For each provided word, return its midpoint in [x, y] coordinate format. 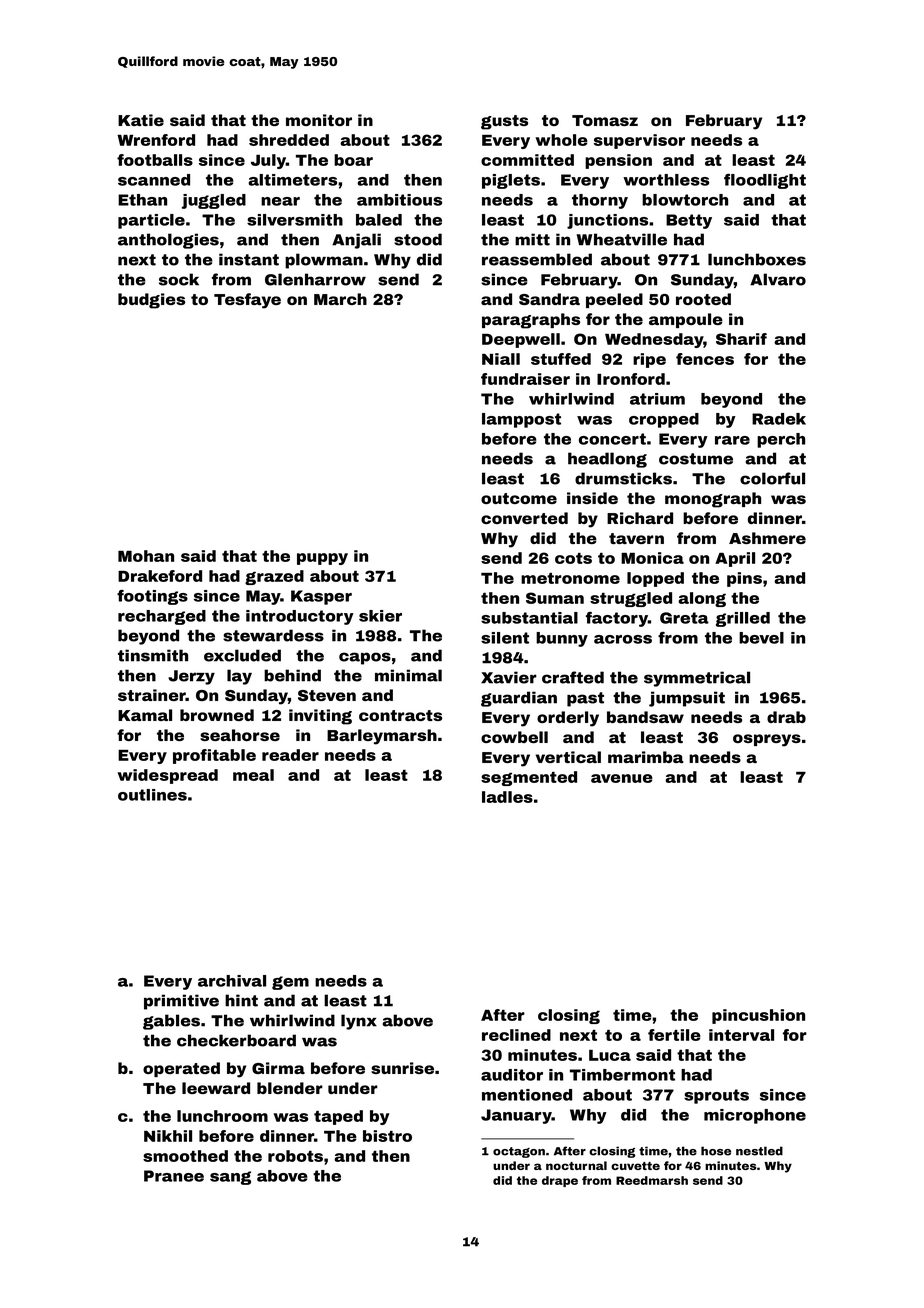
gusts [504, 122]
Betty [689, 221]
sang [230, 1178]
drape [560, 1181]
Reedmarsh [652, 1180]
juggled [214, 201]
